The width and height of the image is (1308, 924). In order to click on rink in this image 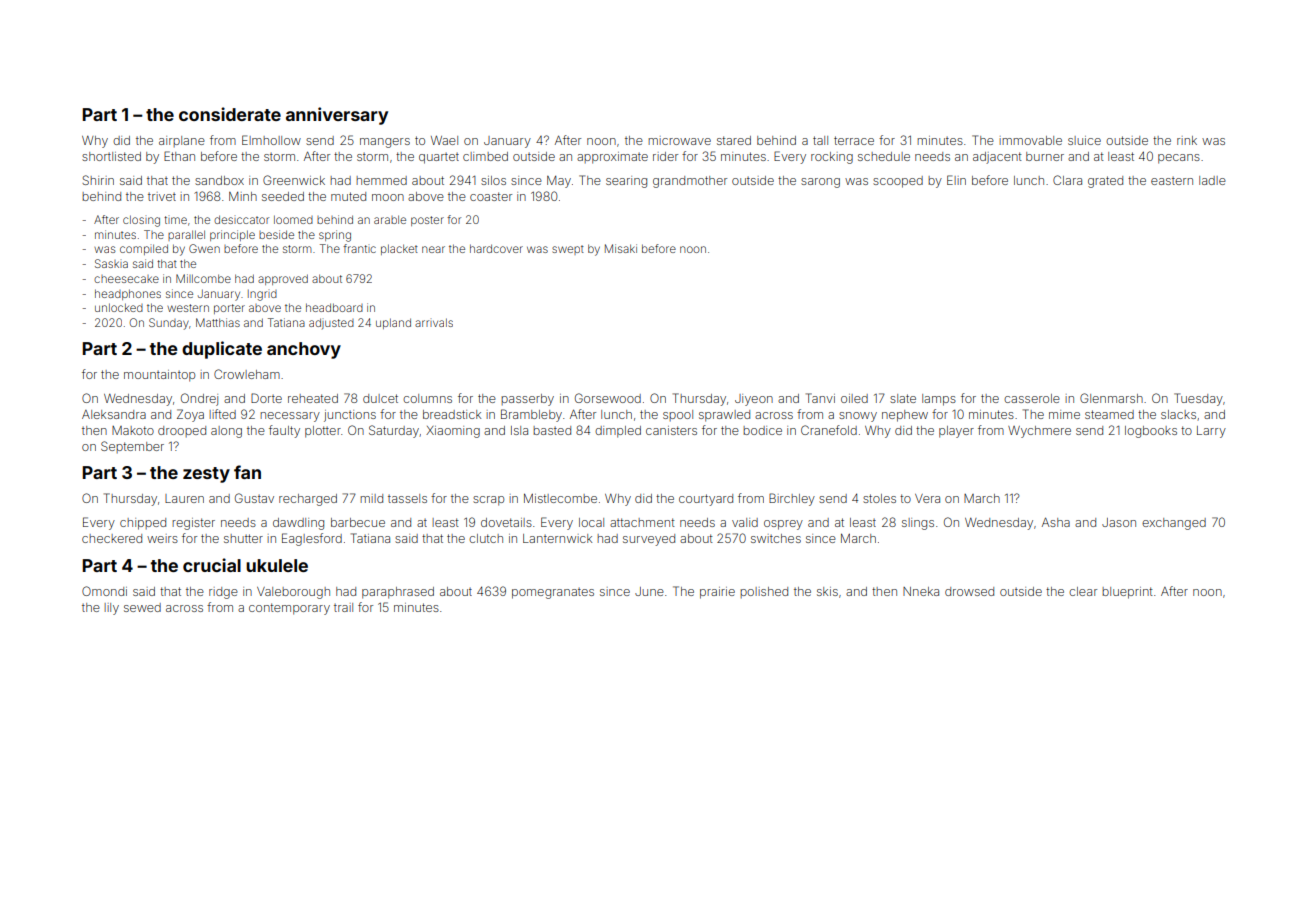, I will do `click(1187, 140)`.
